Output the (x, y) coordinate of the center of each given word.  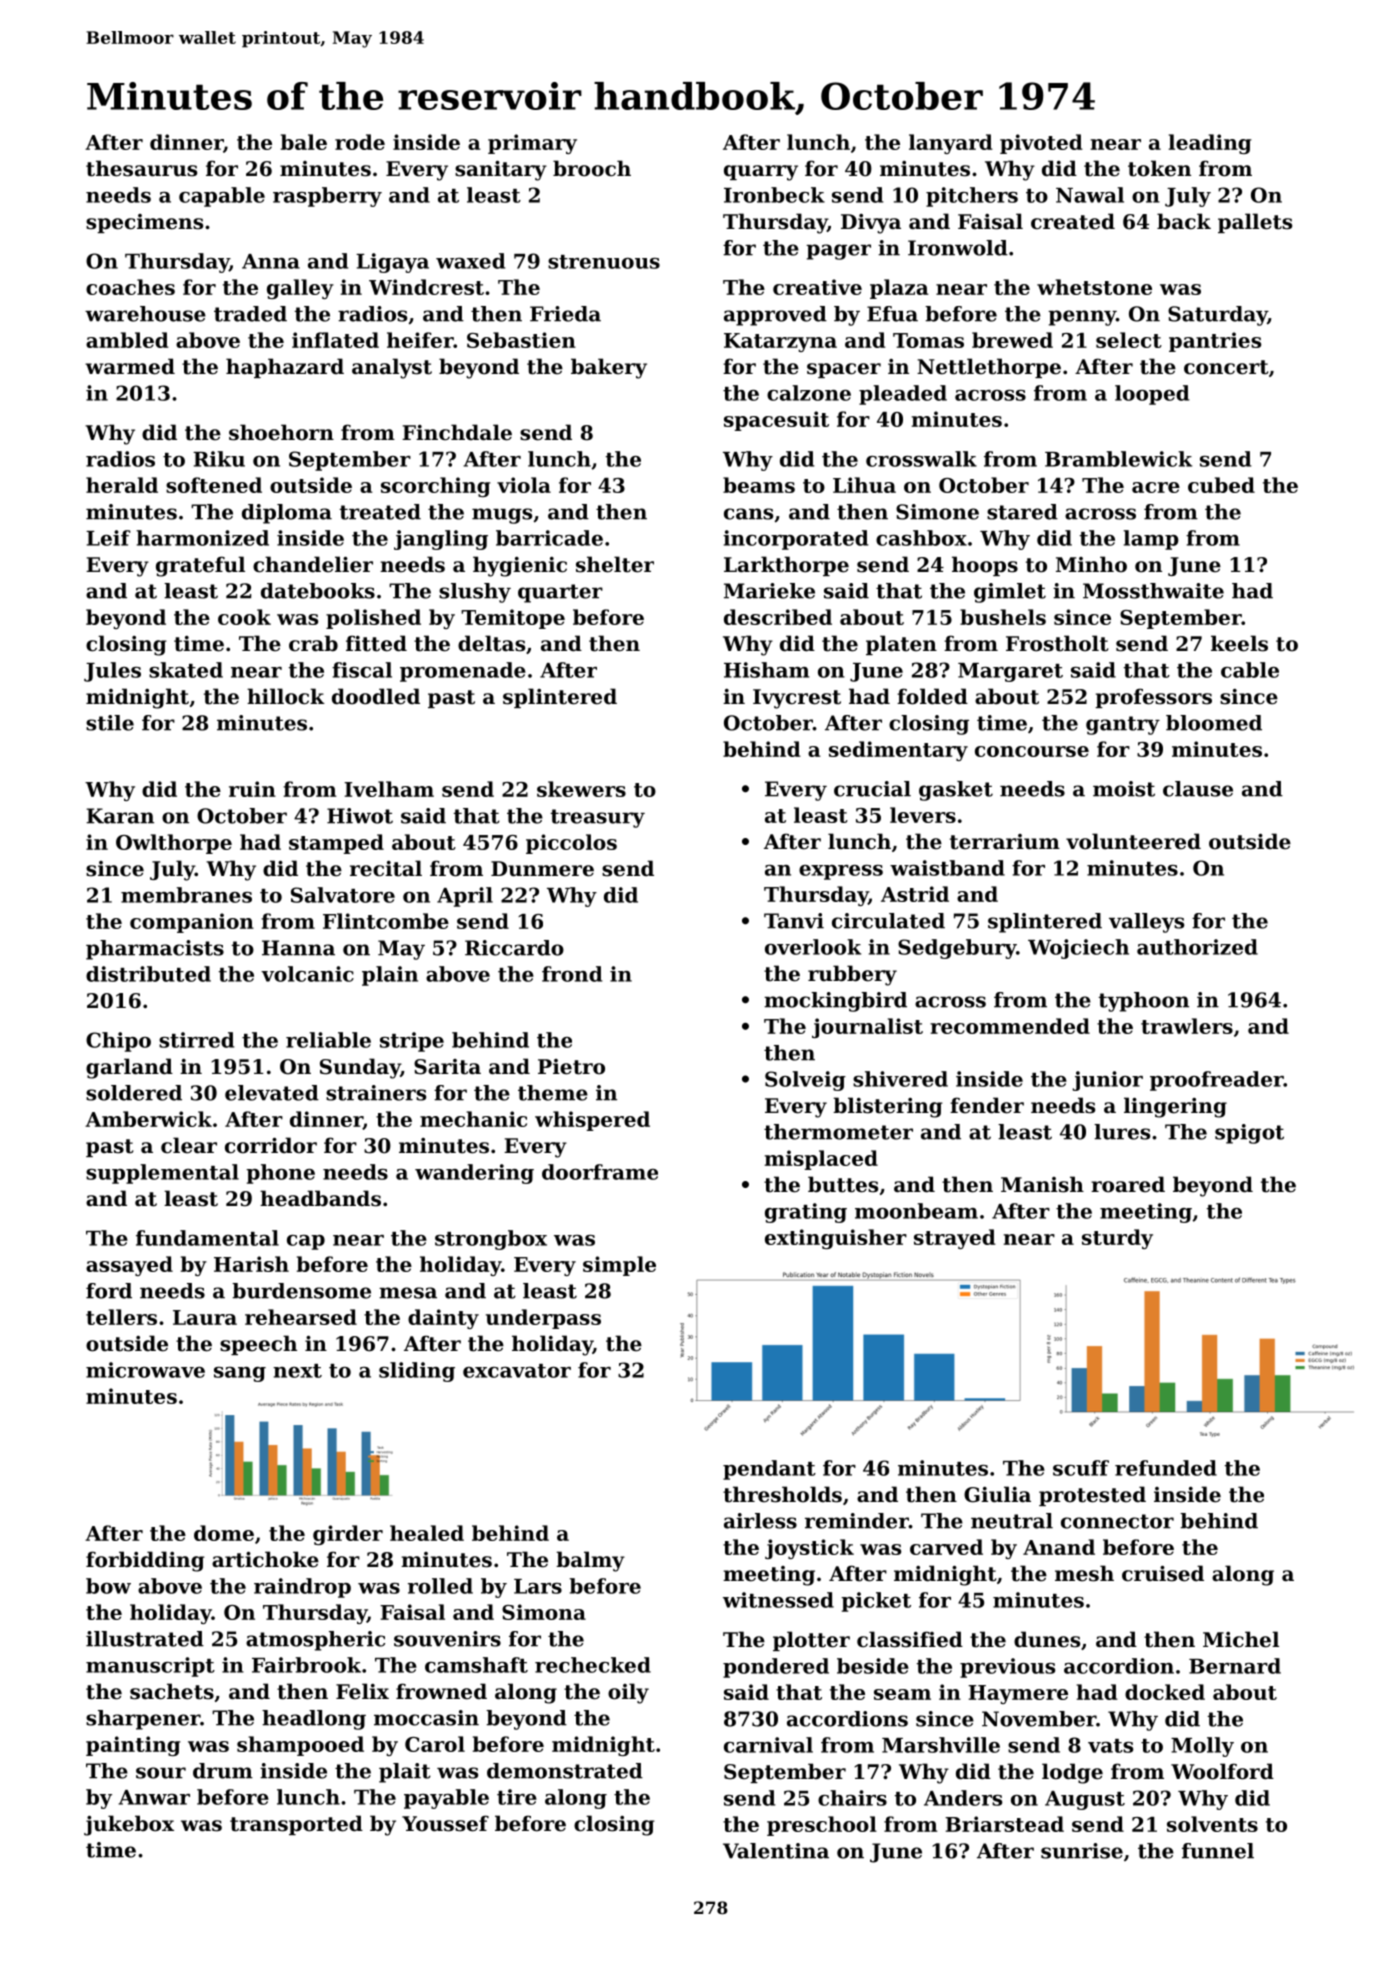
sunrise (1082, 1851)
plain (390, 976)
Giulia (997, 1494)
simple (619, 1266)
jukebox (129, 1825)
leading (1210, 144)
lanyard (951, 144)
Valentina (776, 1851)
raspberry (327, 197)
